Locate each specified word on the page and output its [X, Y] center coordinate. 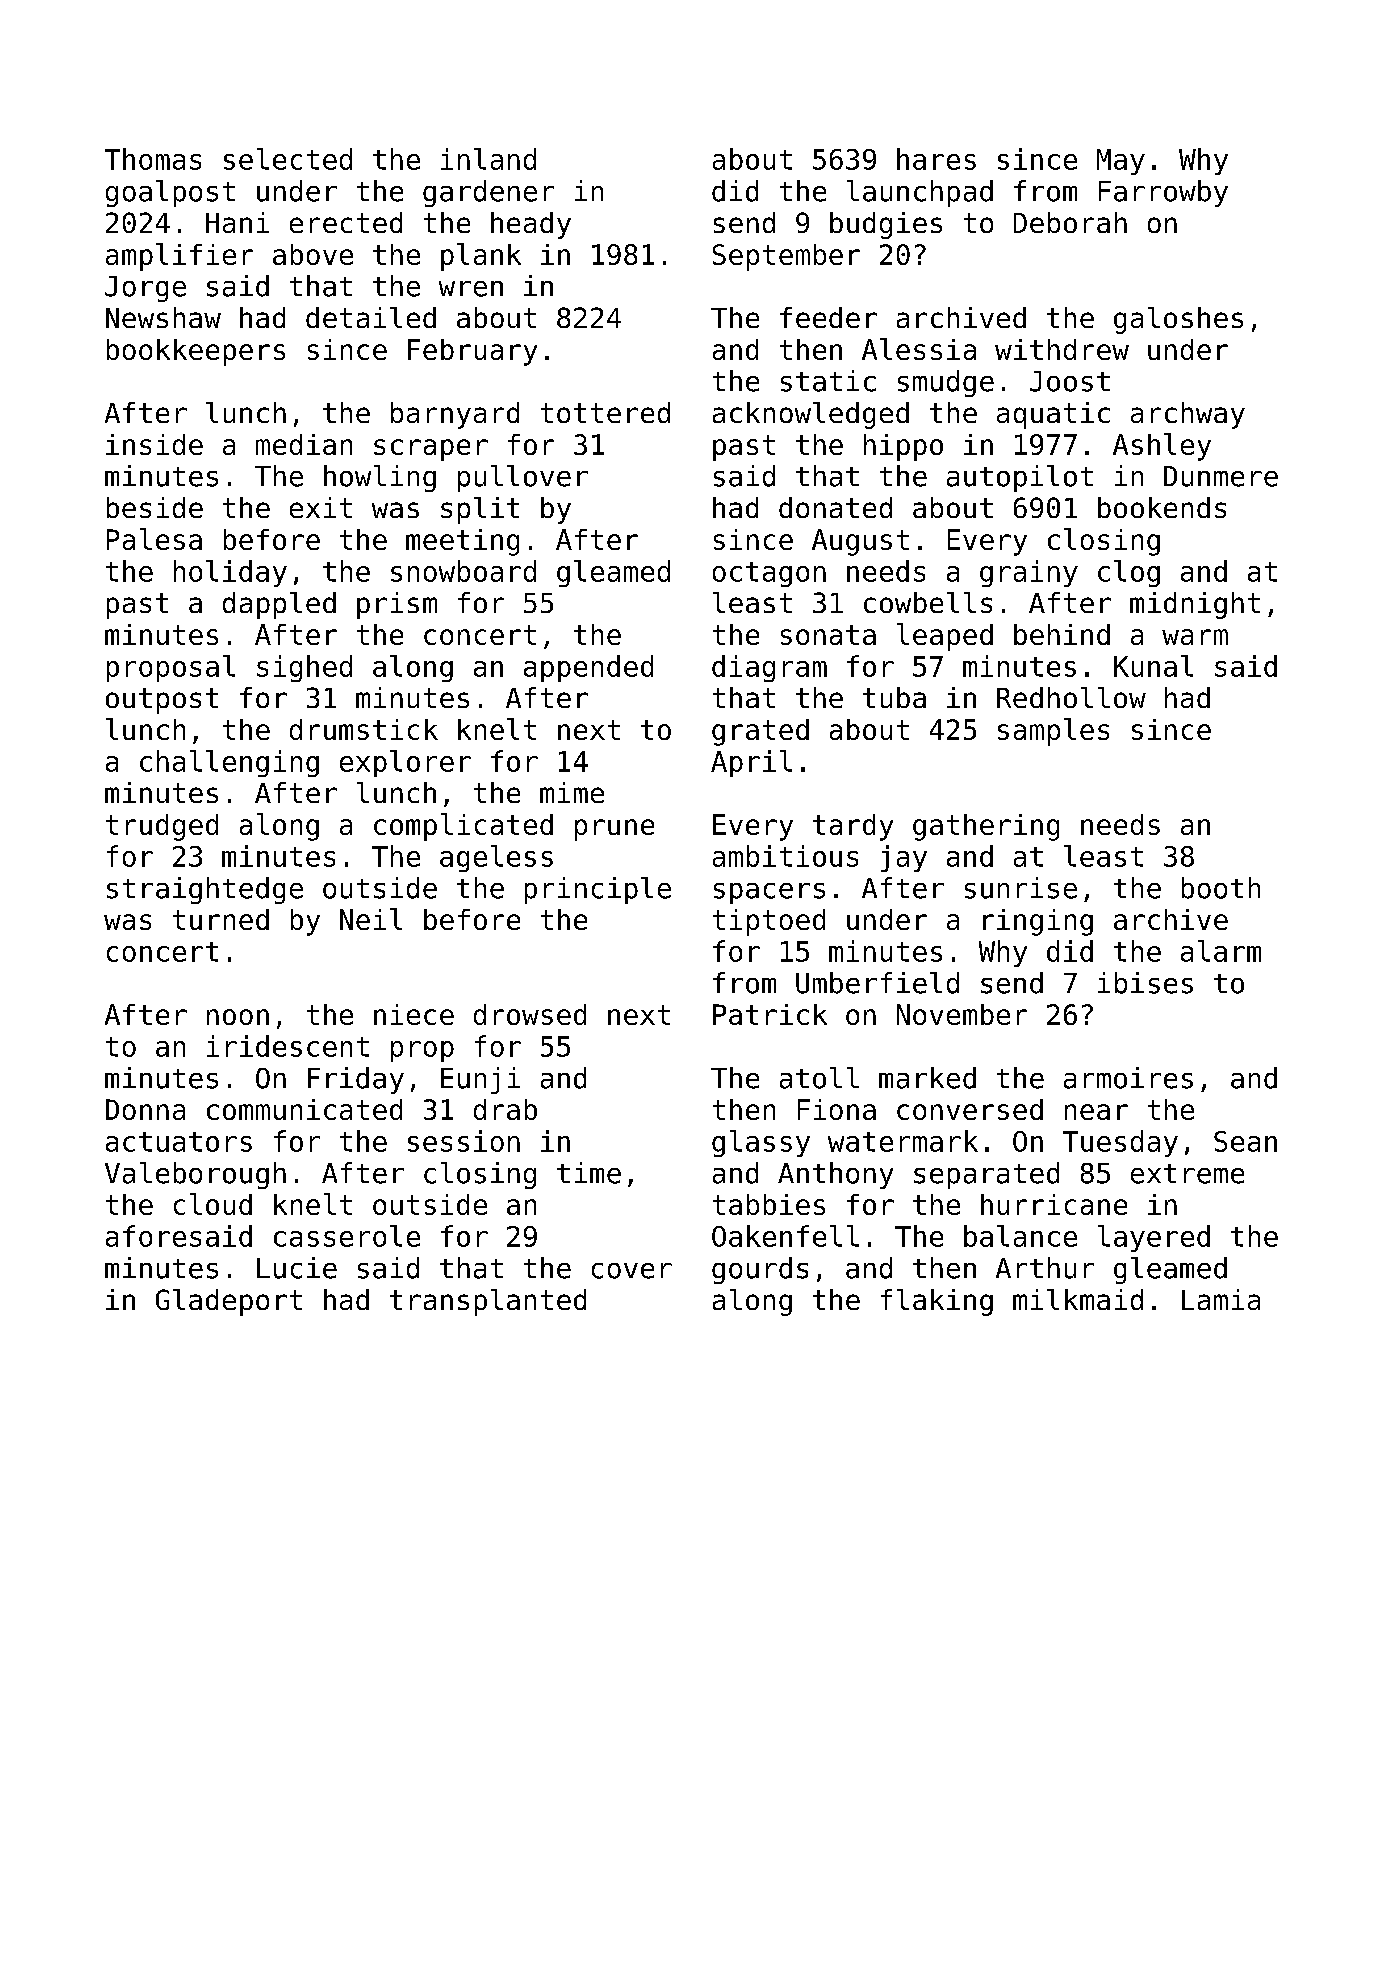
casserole [347, 1236]
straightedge [205, 890]
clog [1129, 573]
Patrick [770, 1014]
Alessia [919, 349]
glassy [761, 1143]
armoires [1128, 1078]
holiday [230, 573]
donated [835, 507]
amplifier [179, 257]
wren [471, 289]
